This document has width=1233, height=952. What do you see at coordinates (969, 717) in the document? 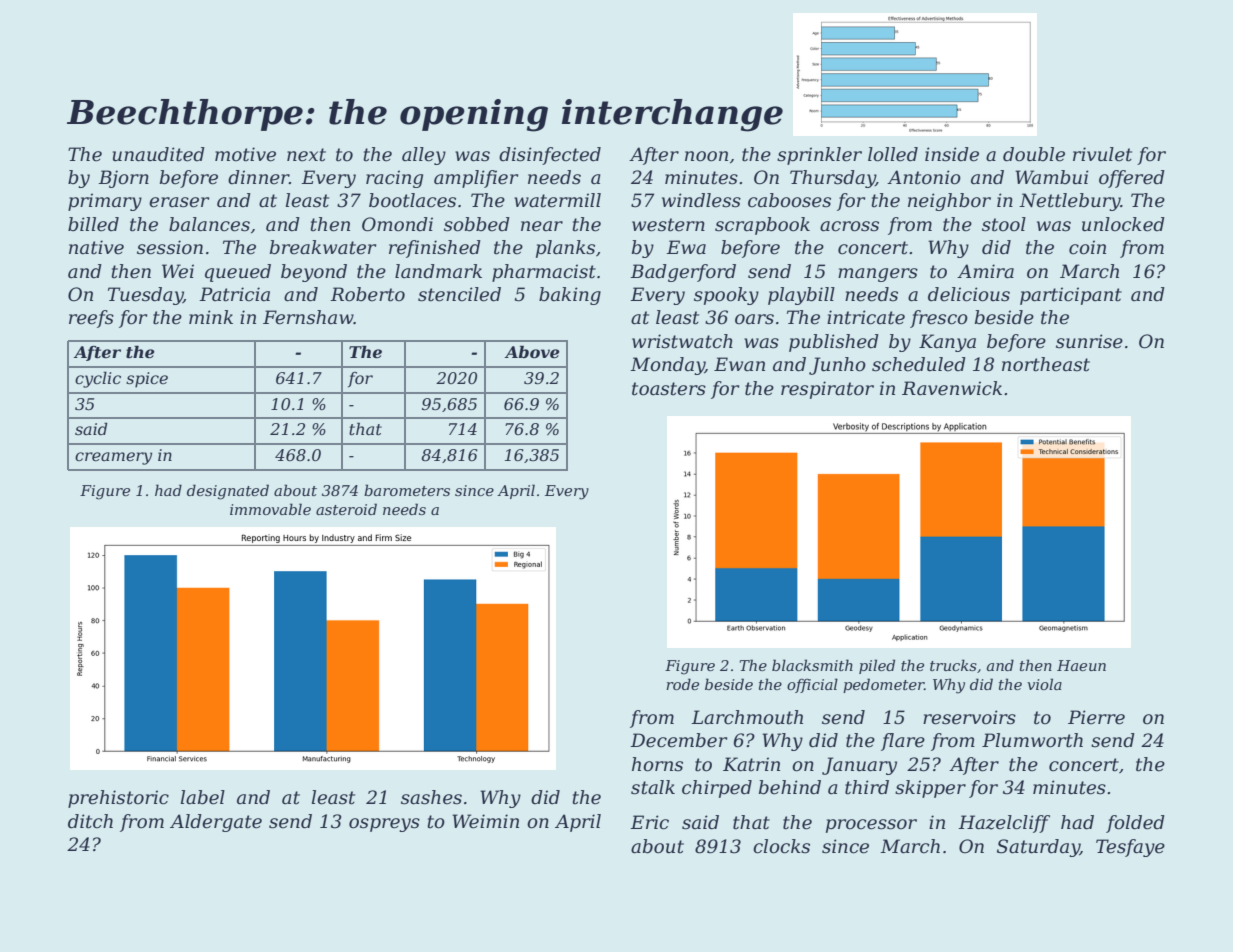
I see `reservoirs` at bounding box center [969, 717].
